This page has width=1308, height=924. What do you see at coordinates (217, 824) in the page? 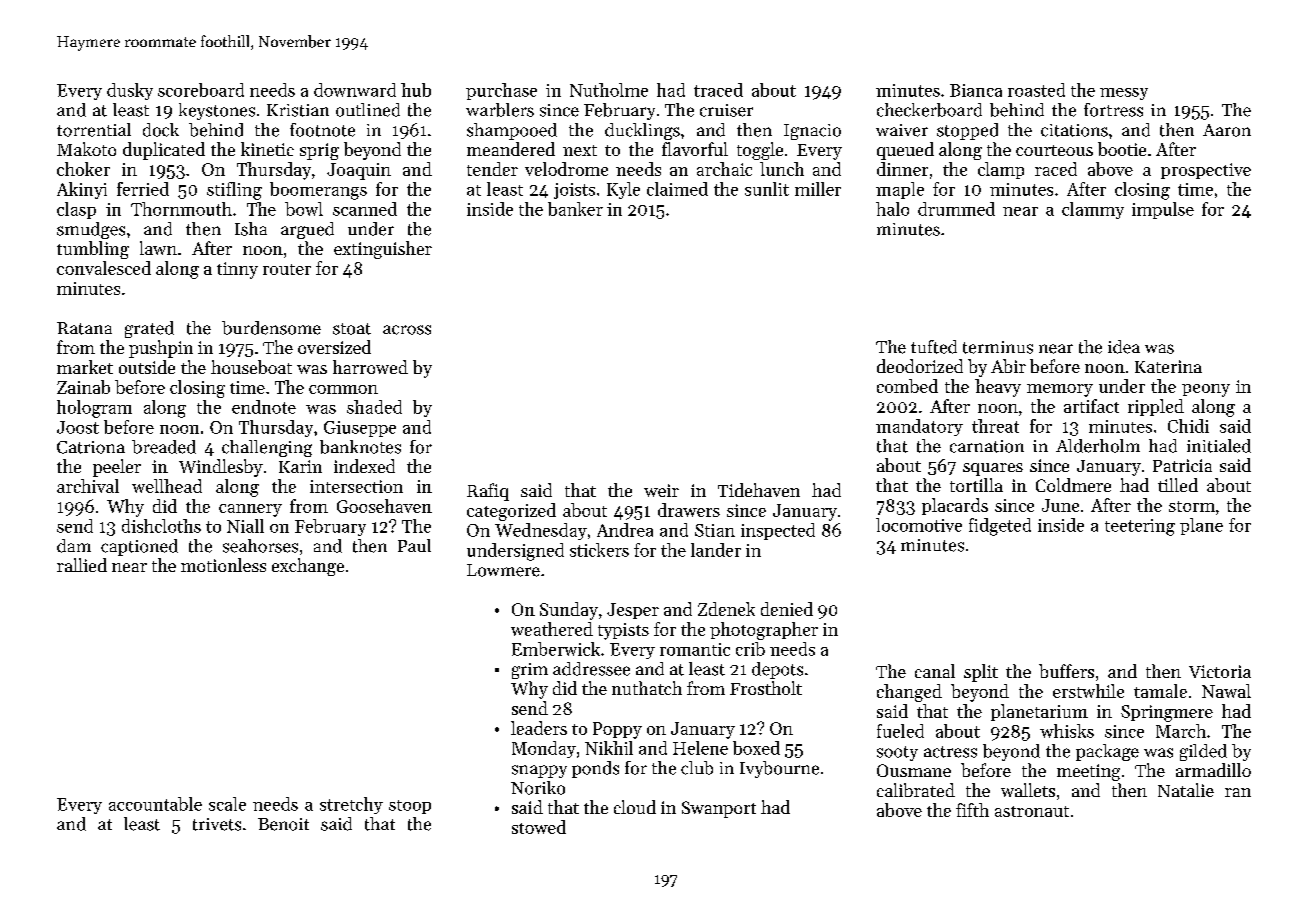
I see `trivets` at bounding box center [217, 824].
